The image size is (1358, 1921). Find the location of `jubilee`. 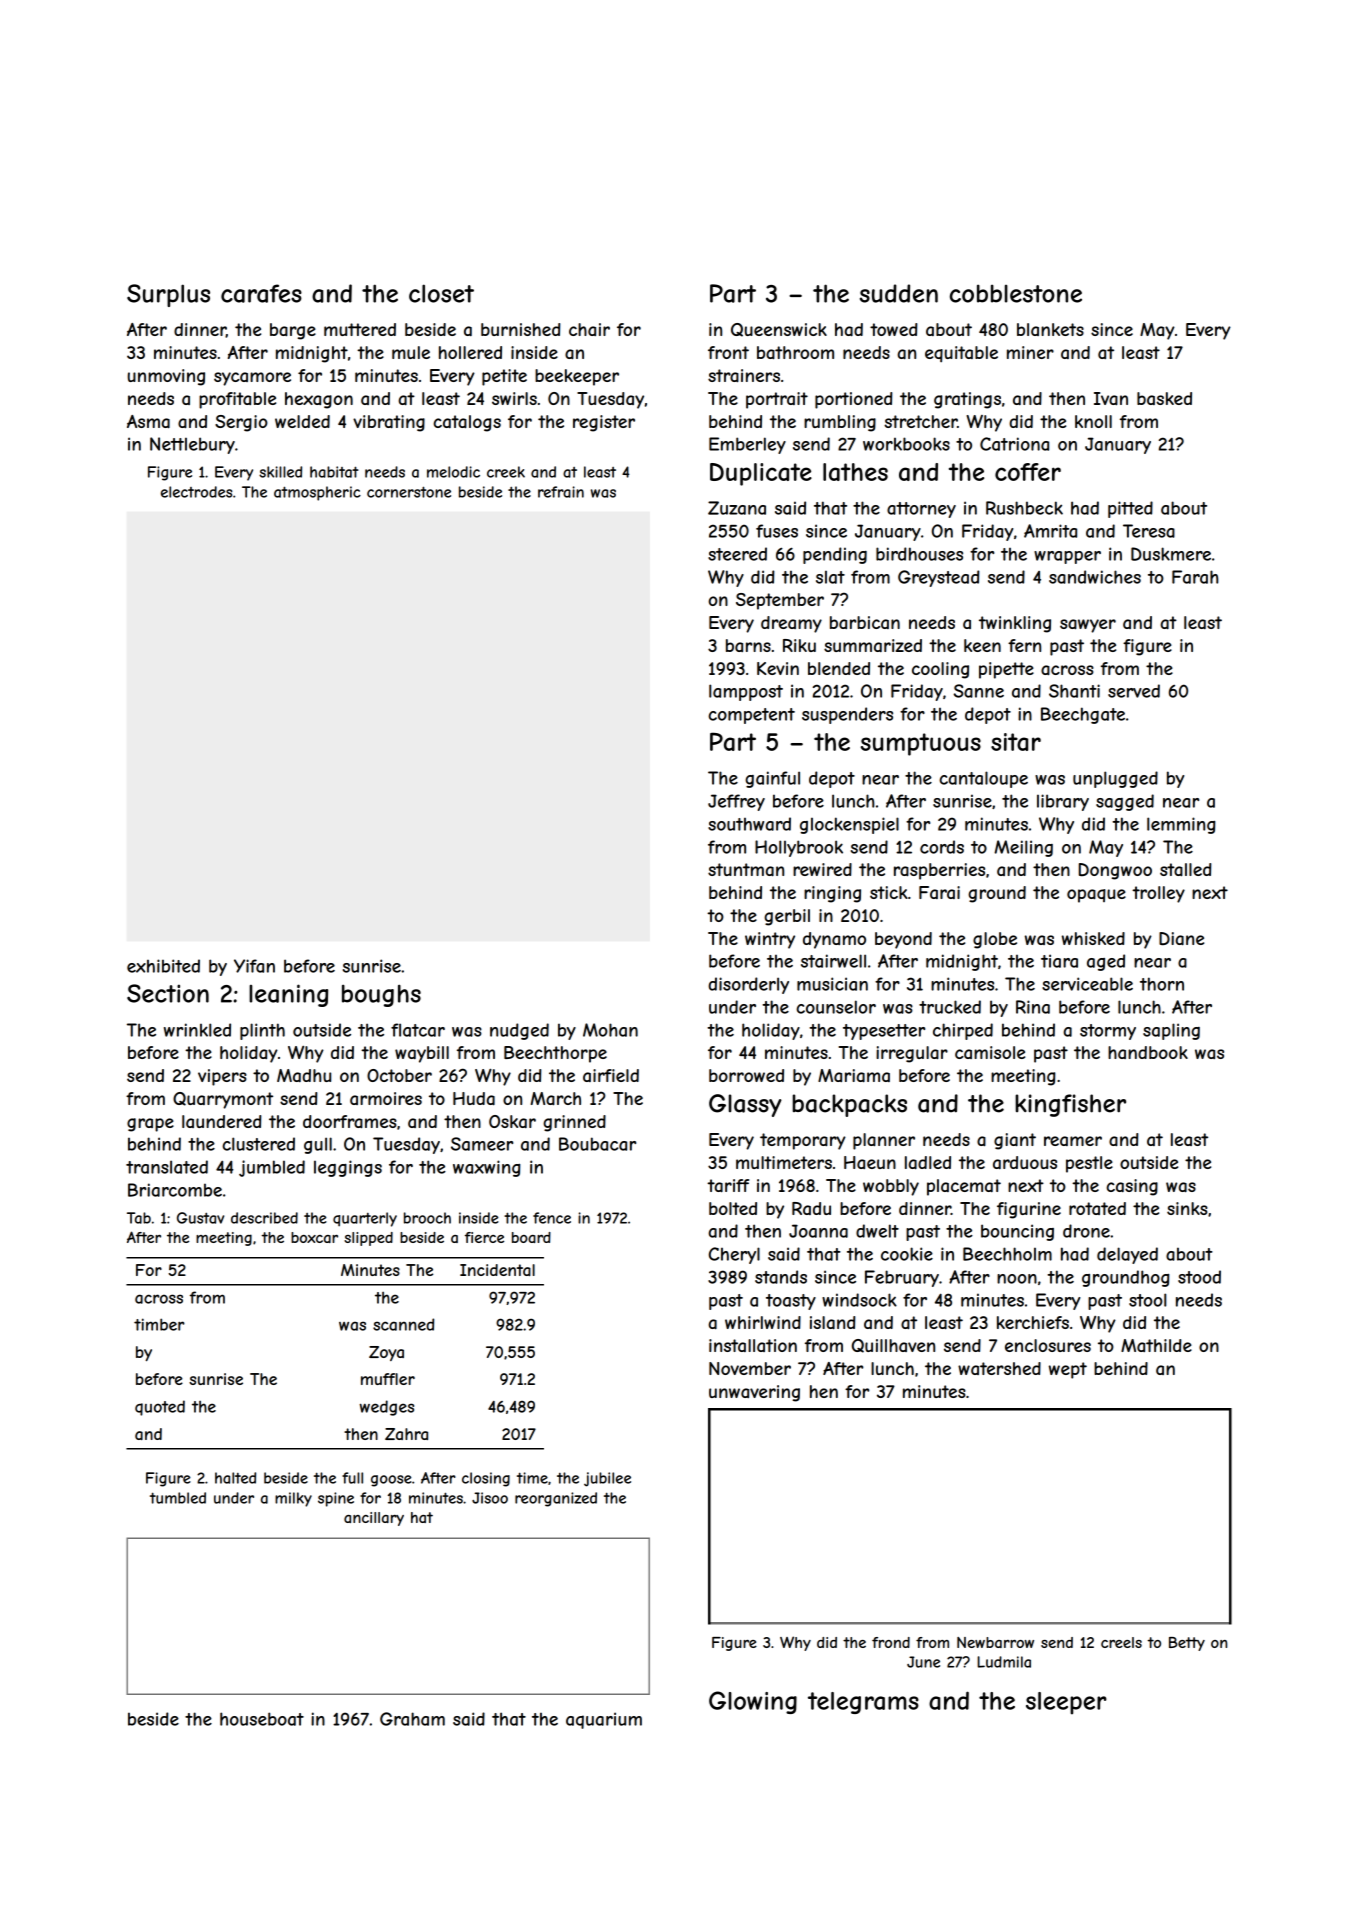

jubilee is located at coordinates (607, 1479).
